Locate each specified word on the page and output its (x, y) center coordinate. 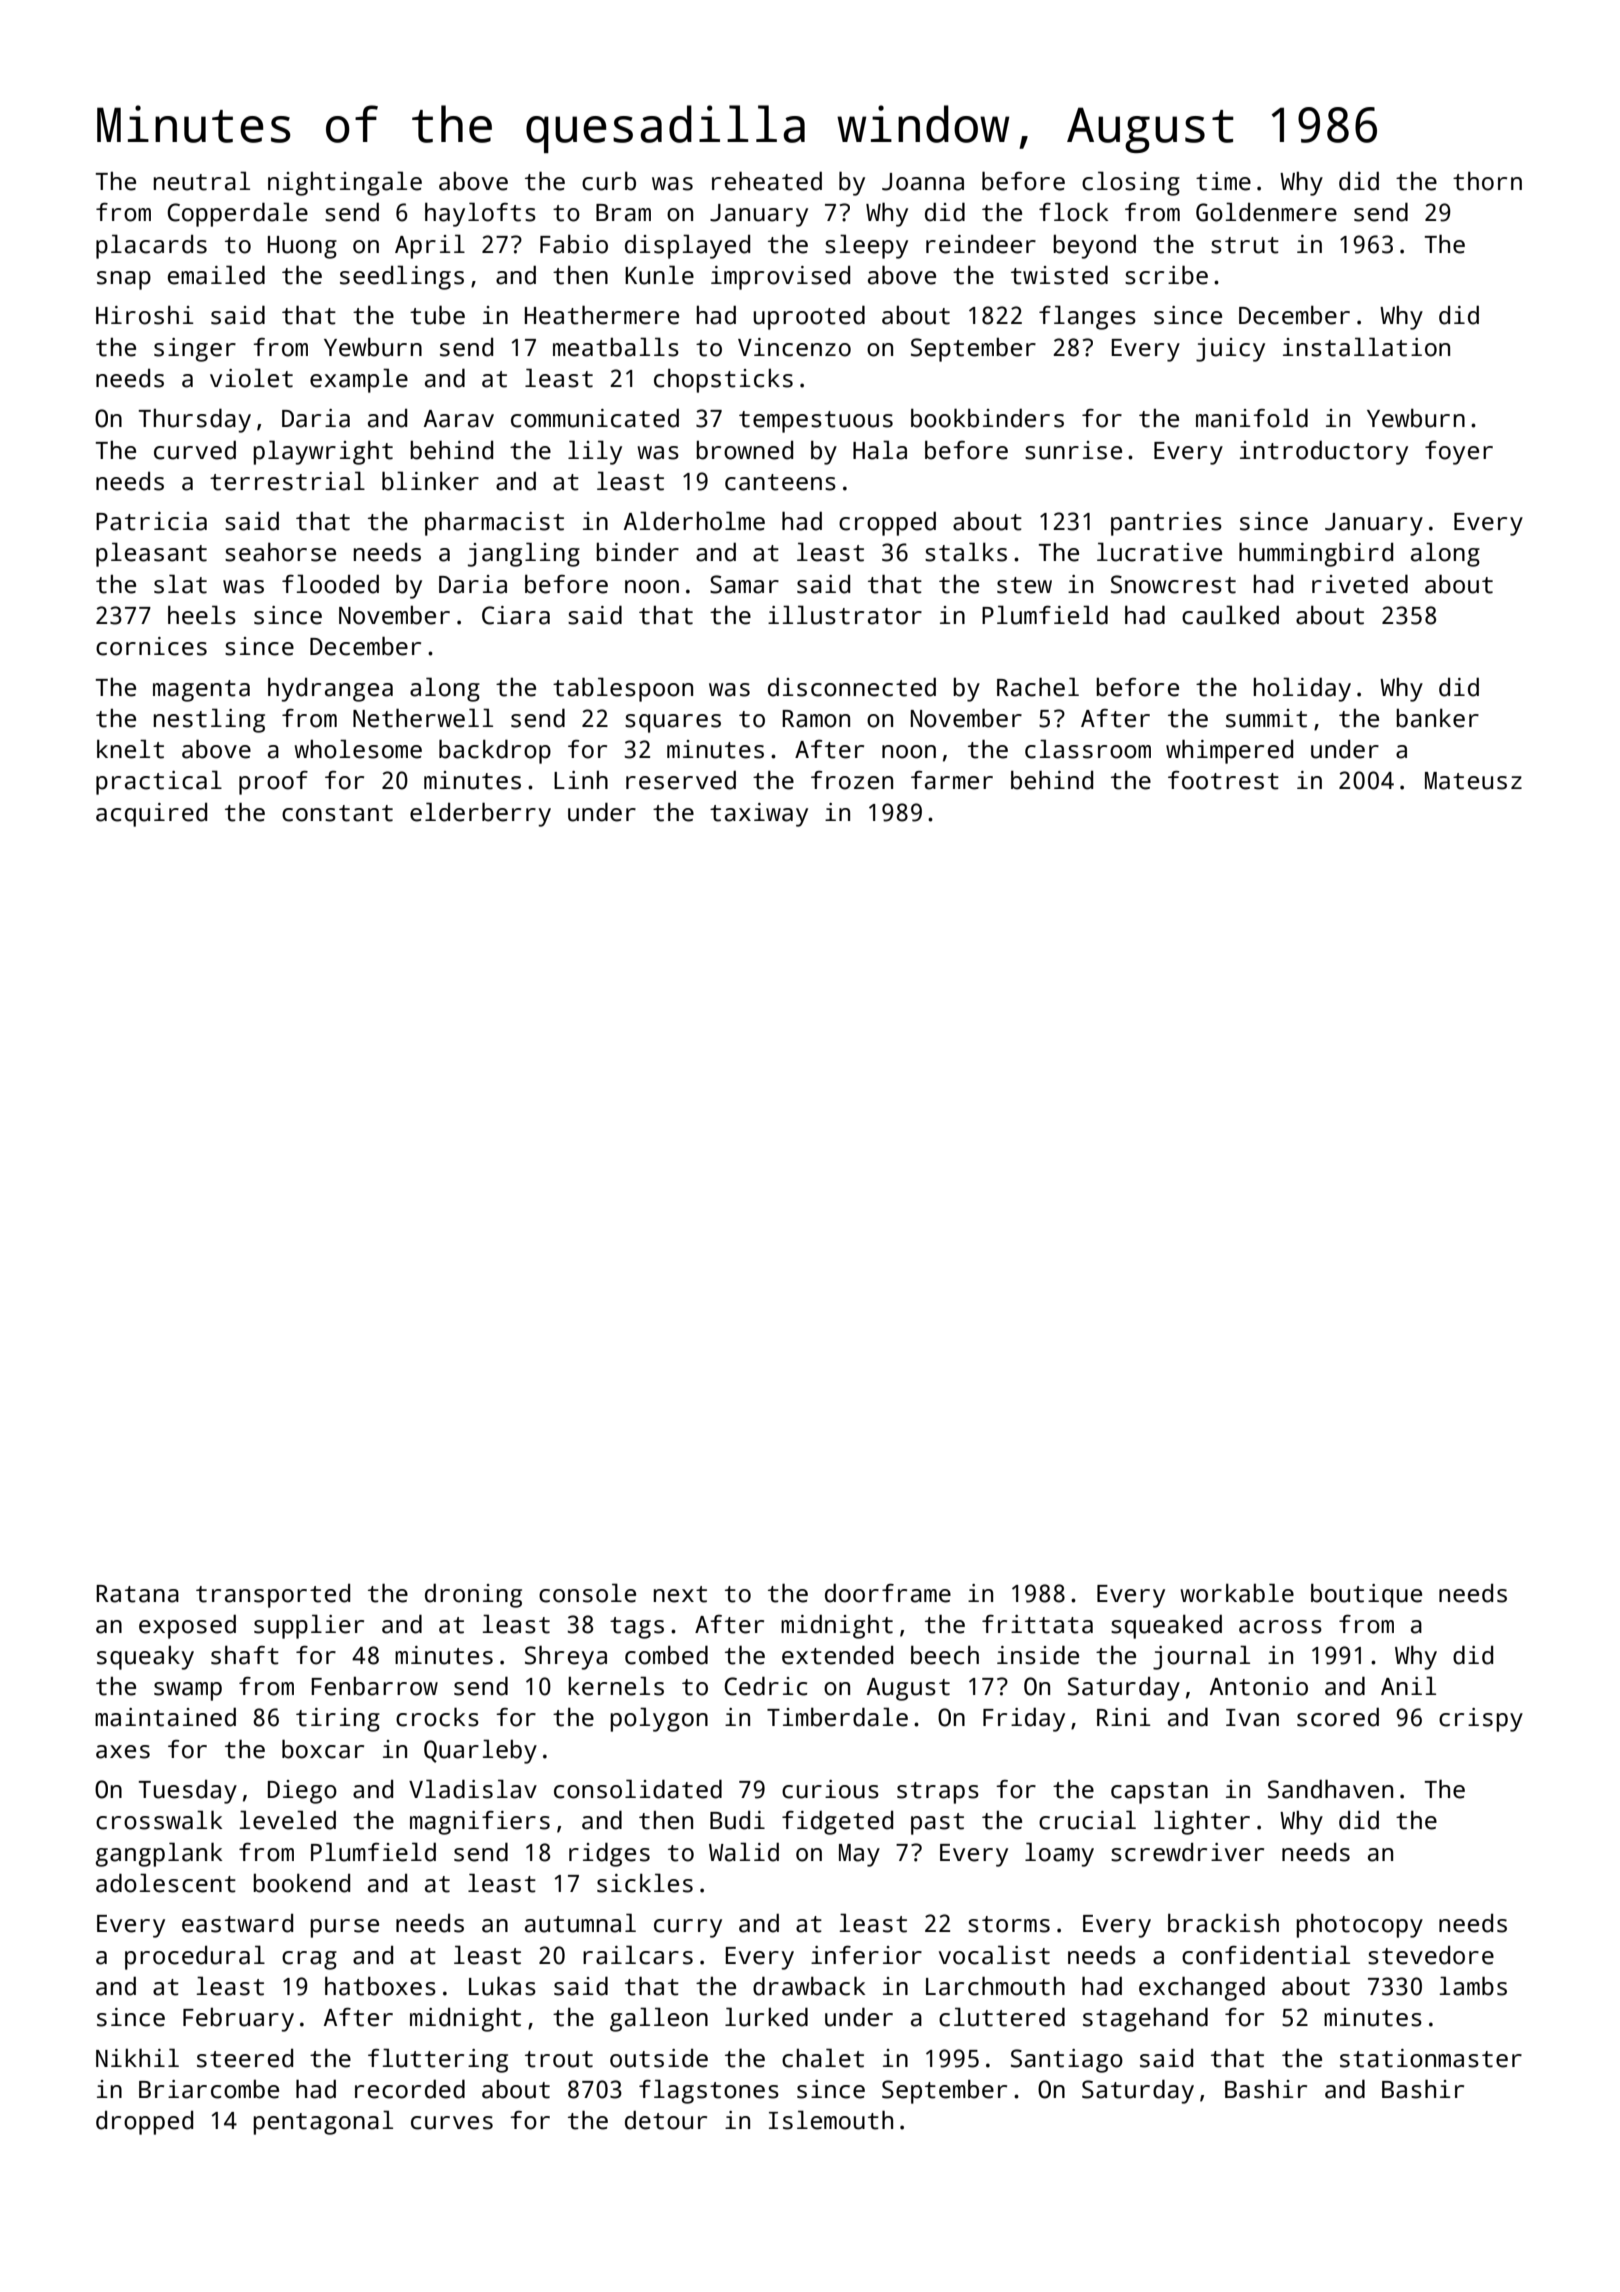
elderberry (480, 814)
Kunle (659, 275)
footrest (1223, 780)
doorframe (888, 1593)
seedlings (402, 277)
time (1223, 181)
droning (473, 1595)
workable (1237, 1593)
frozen (852, 780)
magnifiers (480, 1823)
